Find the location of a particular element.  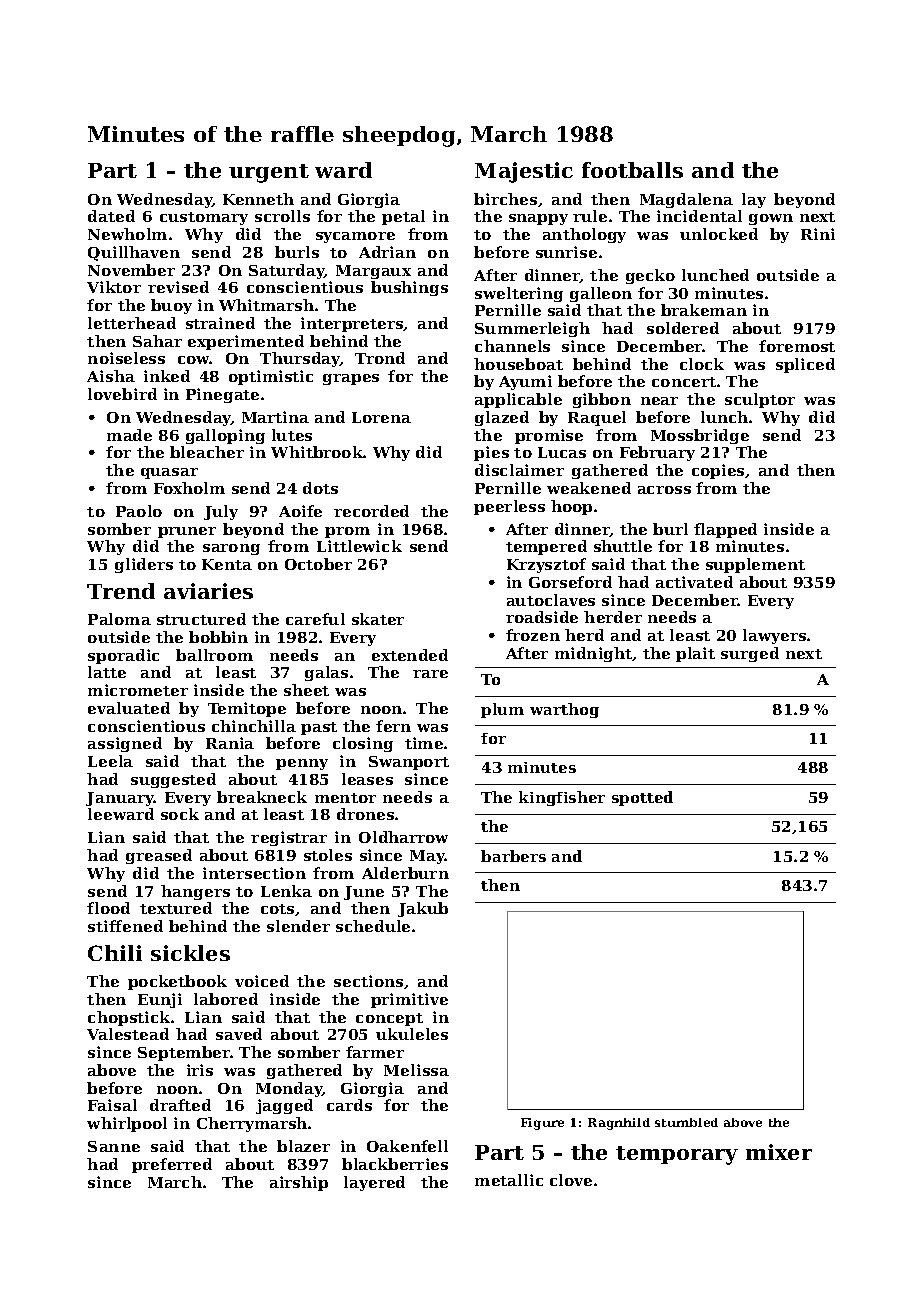

spotted is located at coordinates (642, 798).
